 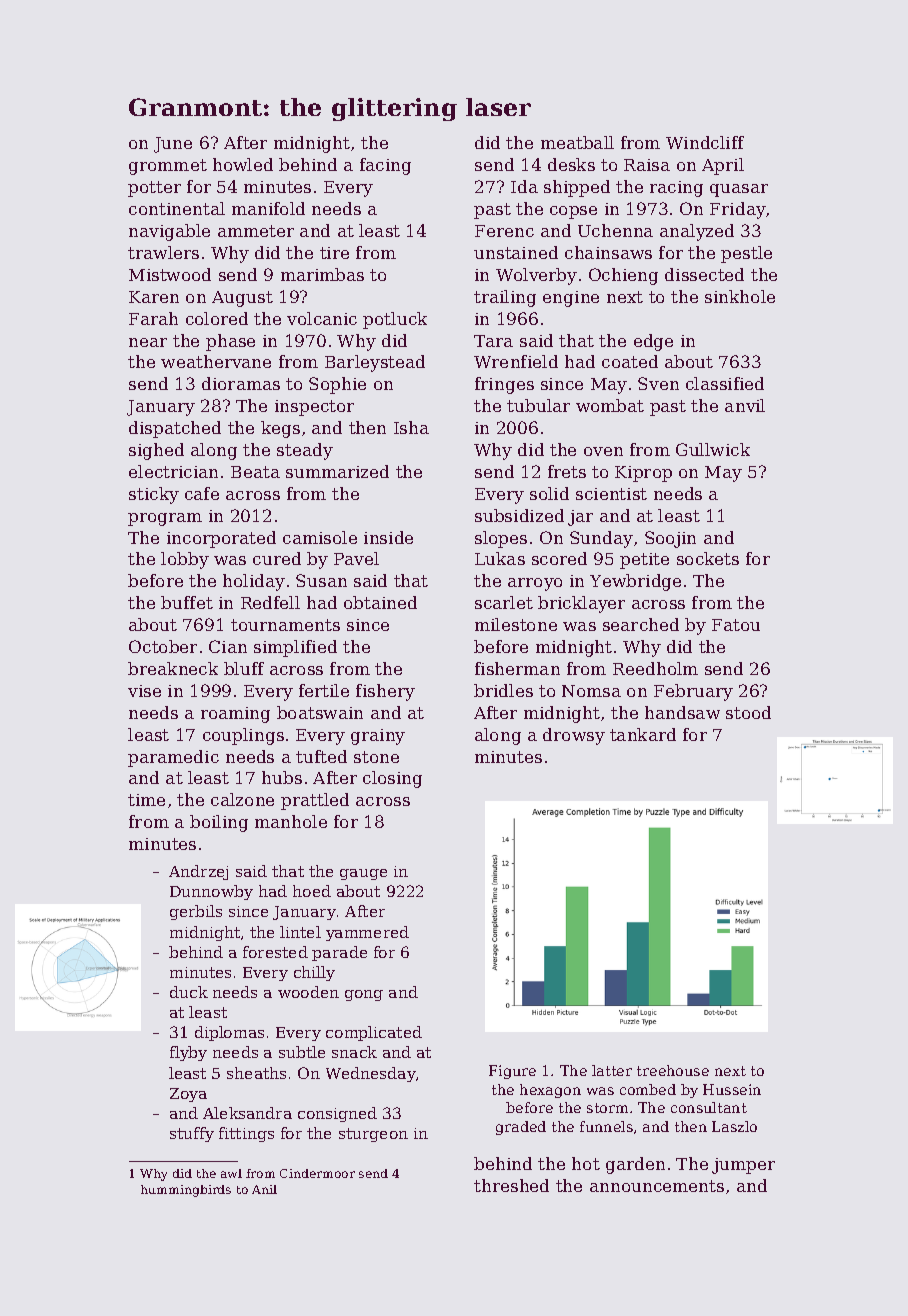 What do you see at coordinates (186, 1191) in the screenshot?
I see `hummingbirds` at bounding box center [186, 1191].
